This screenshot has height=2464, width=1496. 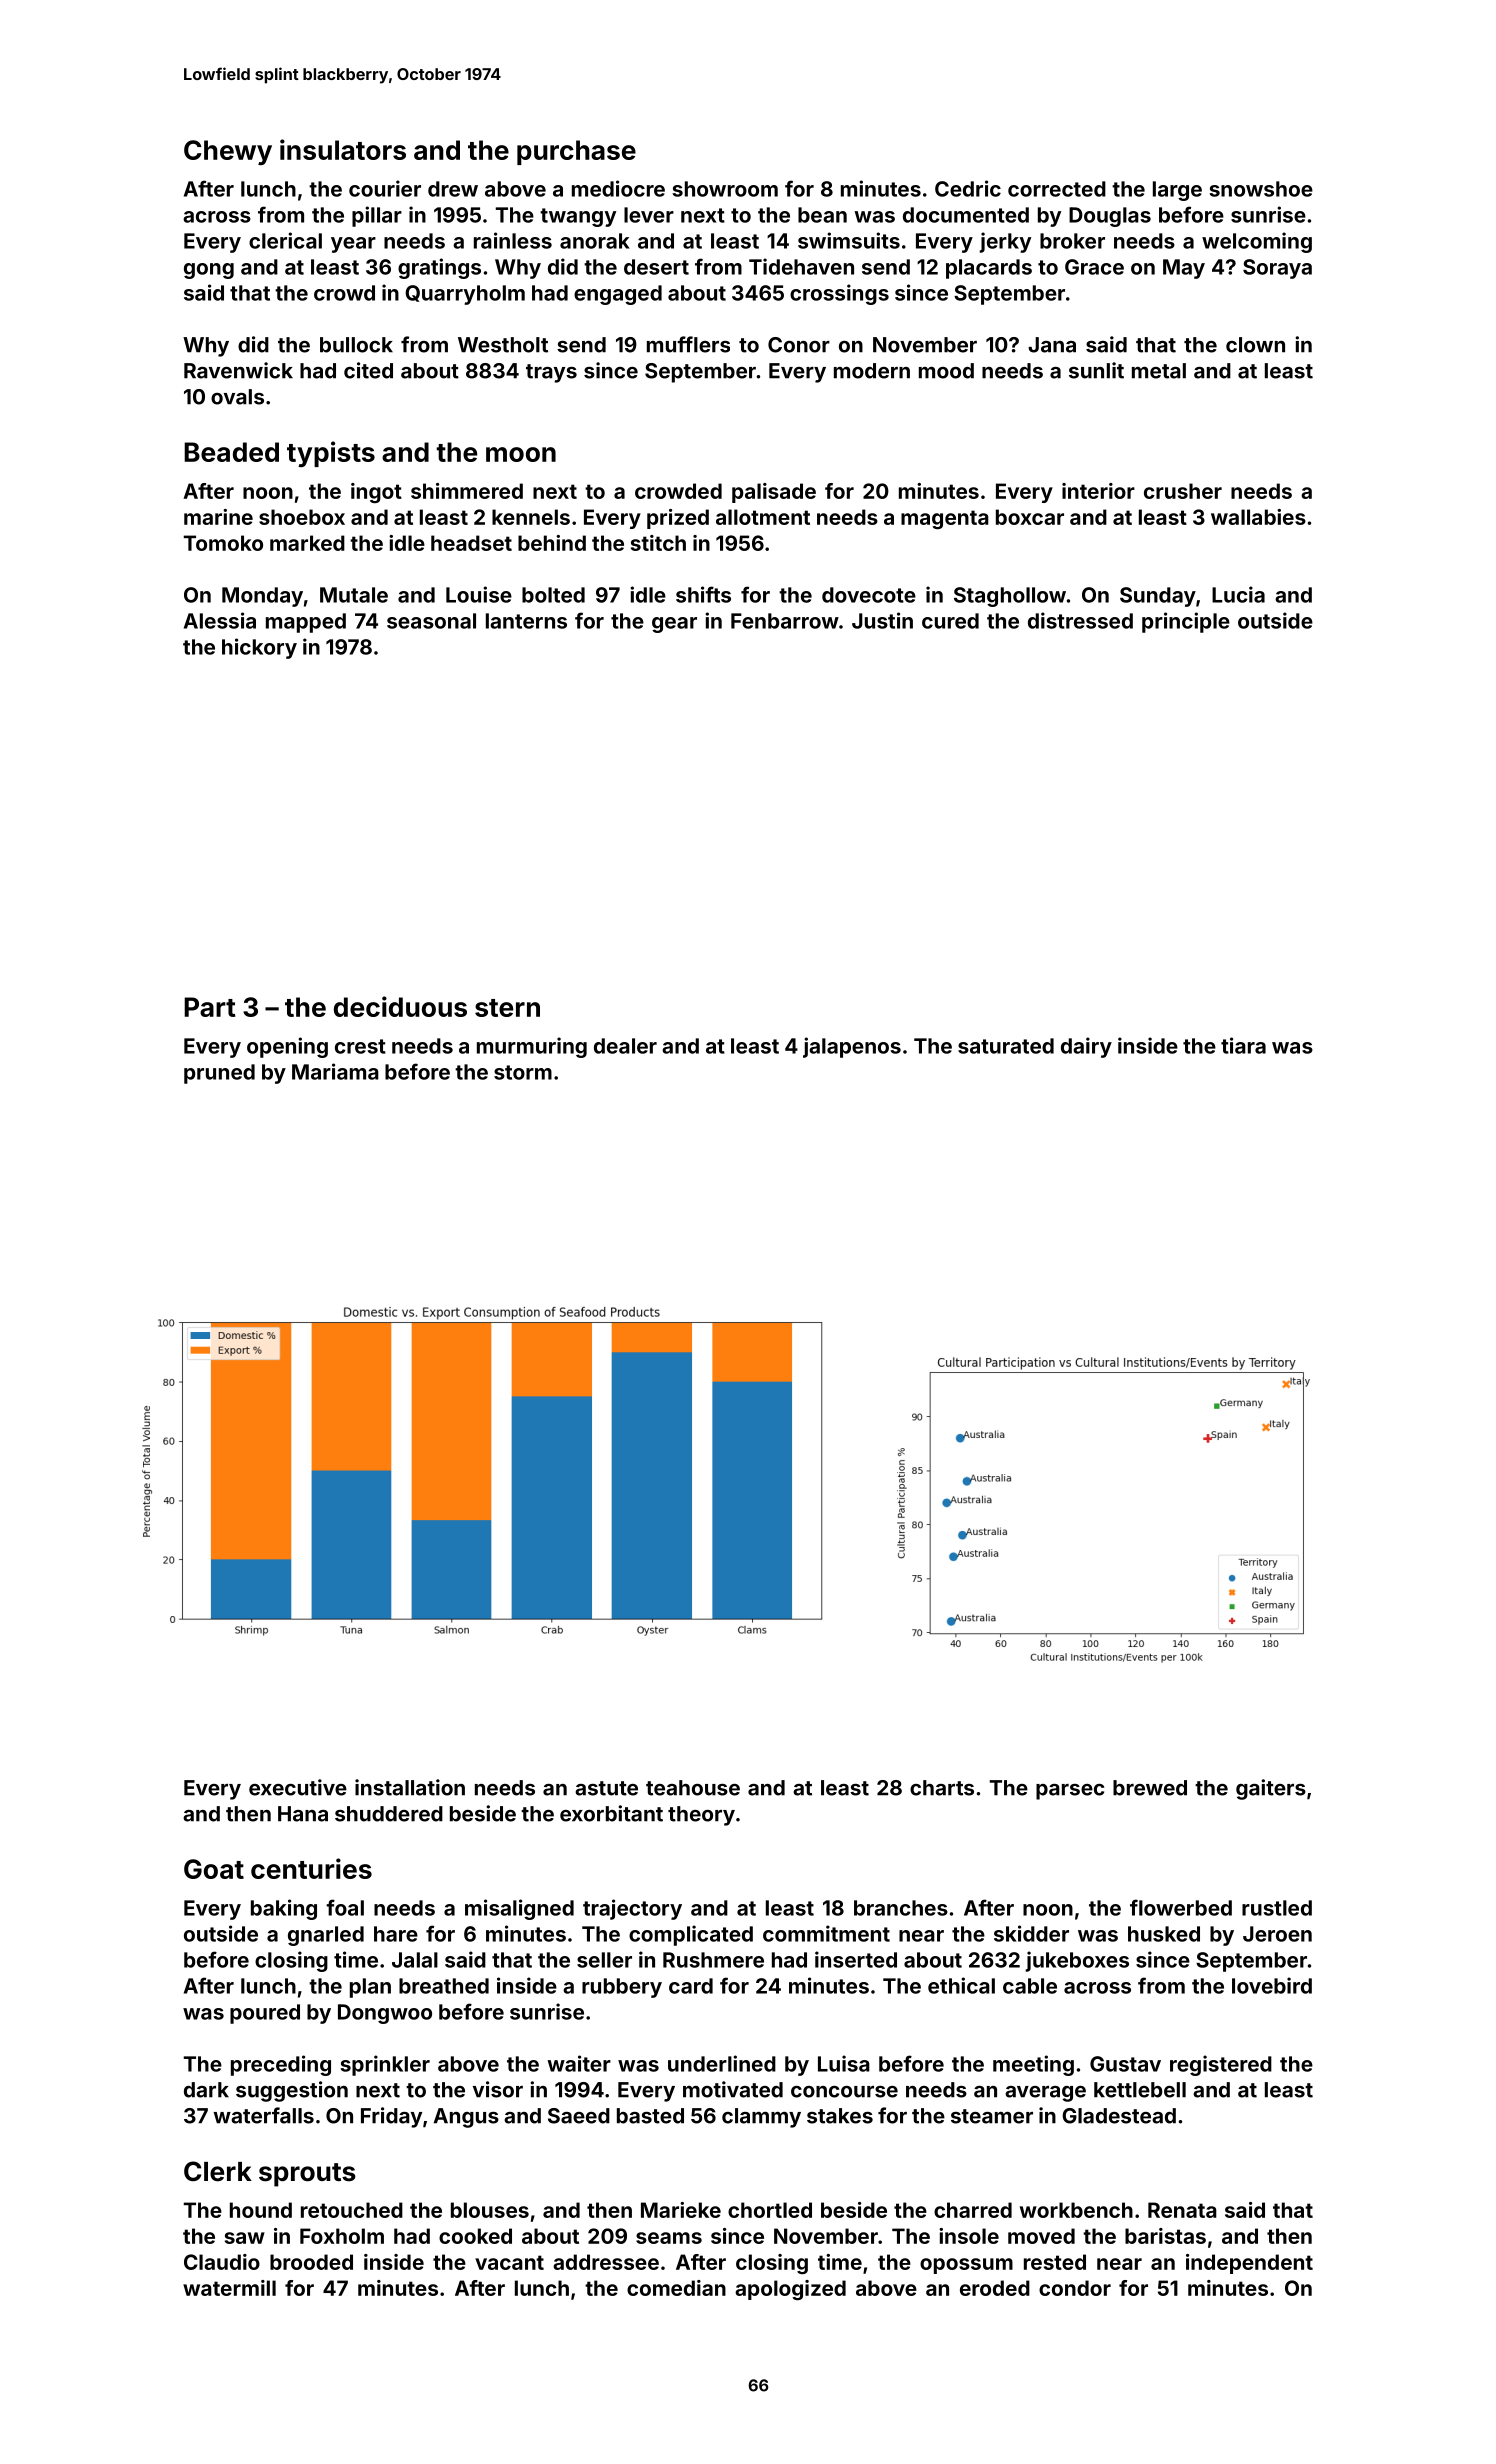 I want to click on storm, so click(x=523, y=1072).
